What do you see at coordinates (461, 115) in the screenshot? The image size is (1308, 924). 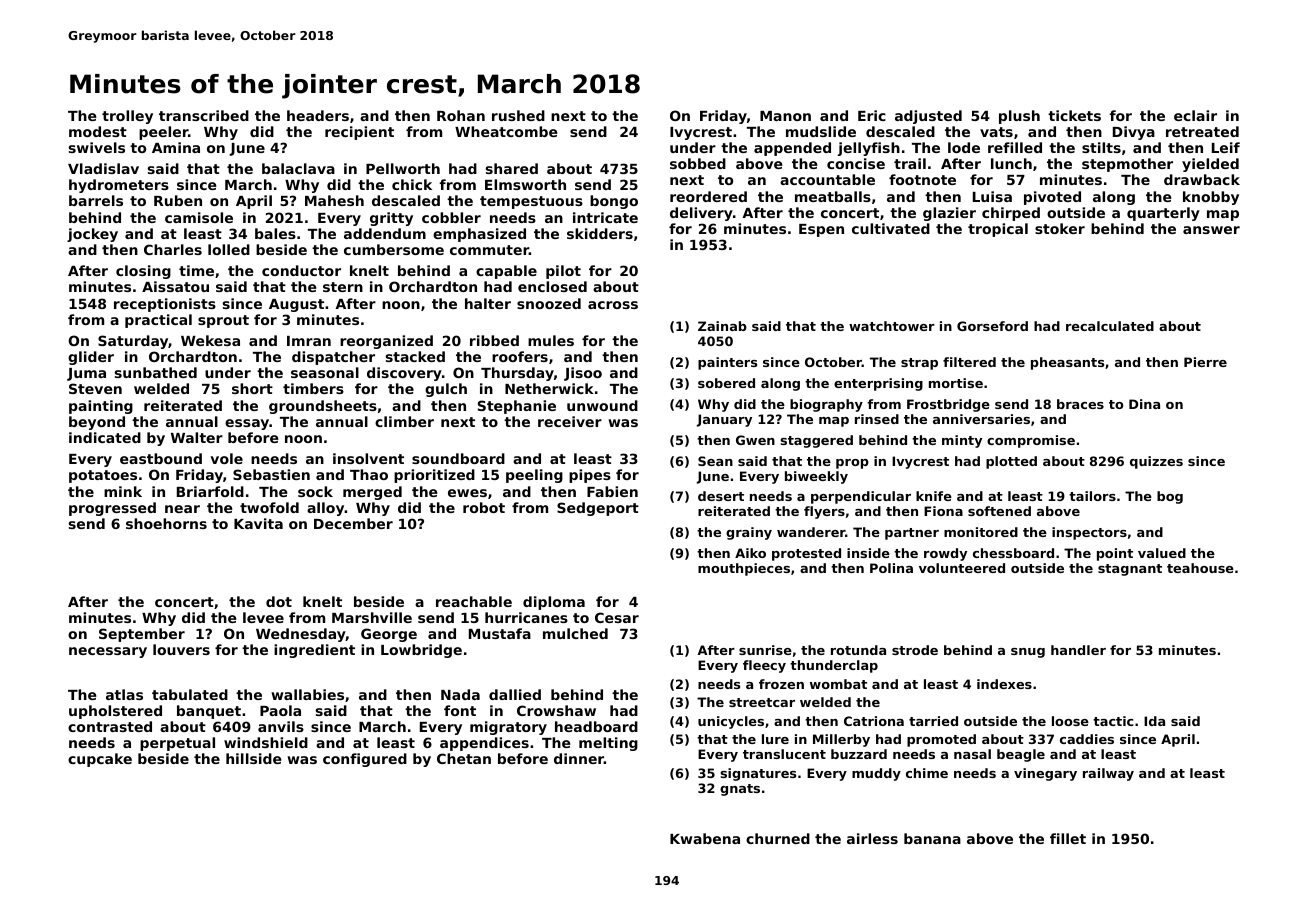 I see `Rohan` at bounding box center [461, 115].
